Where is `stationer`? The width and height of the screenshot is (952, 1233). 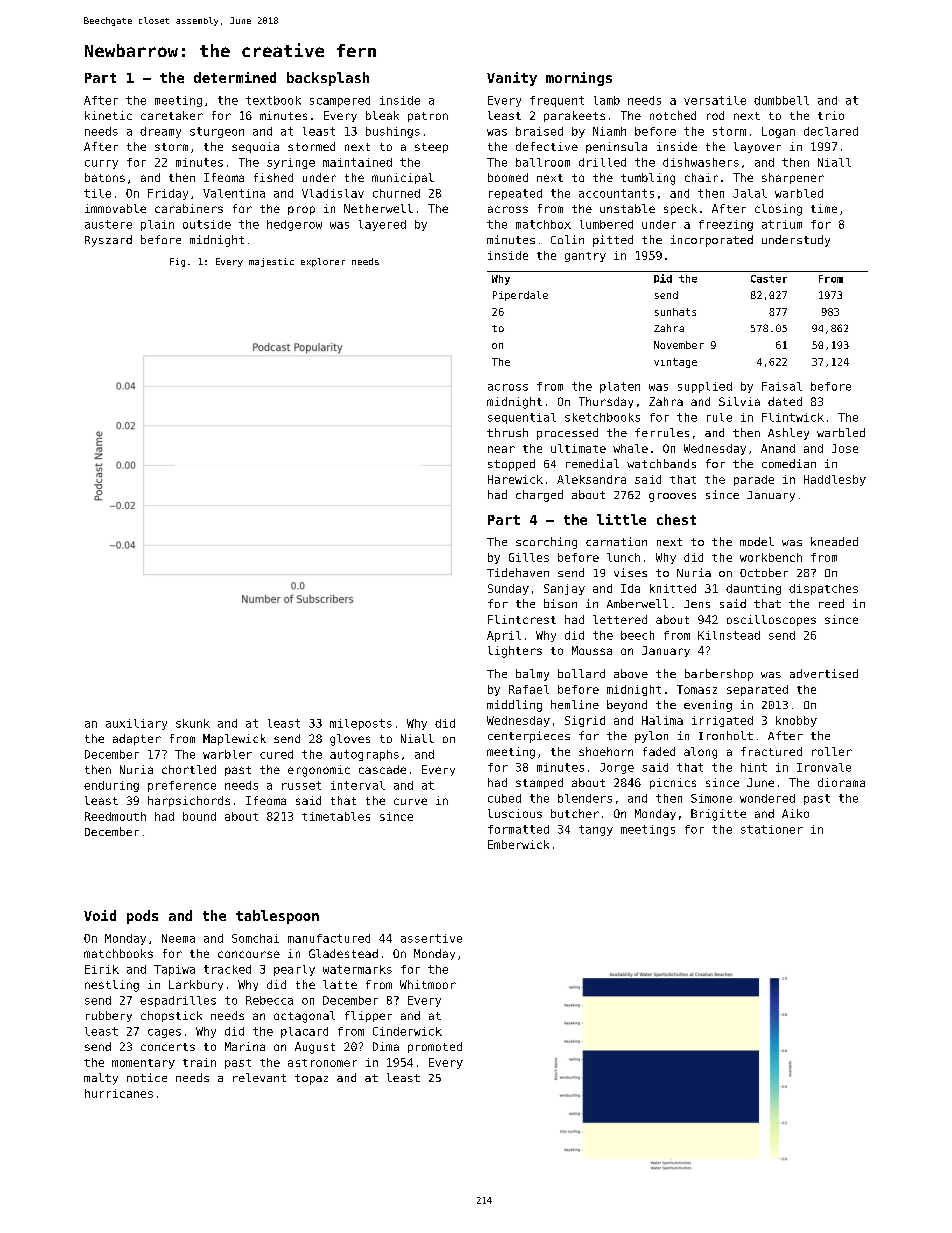
stationer is located at coordinates (772, 829).
